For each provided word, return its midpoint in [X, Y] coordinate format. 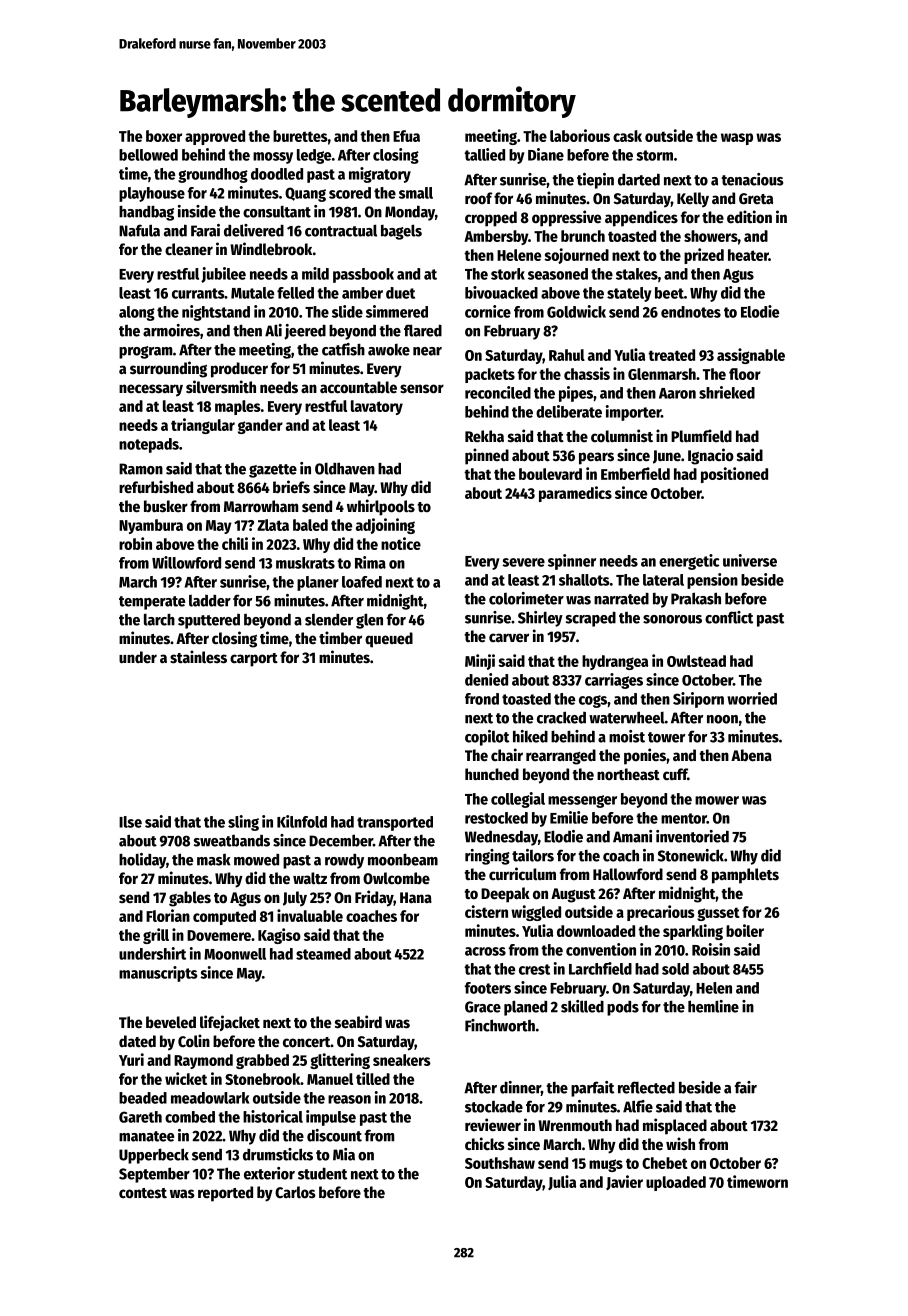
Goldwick [576, 311]
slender [329, 620]
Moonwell [235, 954]
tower [666, 737]
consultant [277, 212]
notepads [149, 445]
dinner [520, 1088]
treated [671, 355]
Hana [416, 897]
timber [340, 637]
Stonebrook [263, 1079]
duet [400, 293]
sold [675, 969]
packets [490, 375]
